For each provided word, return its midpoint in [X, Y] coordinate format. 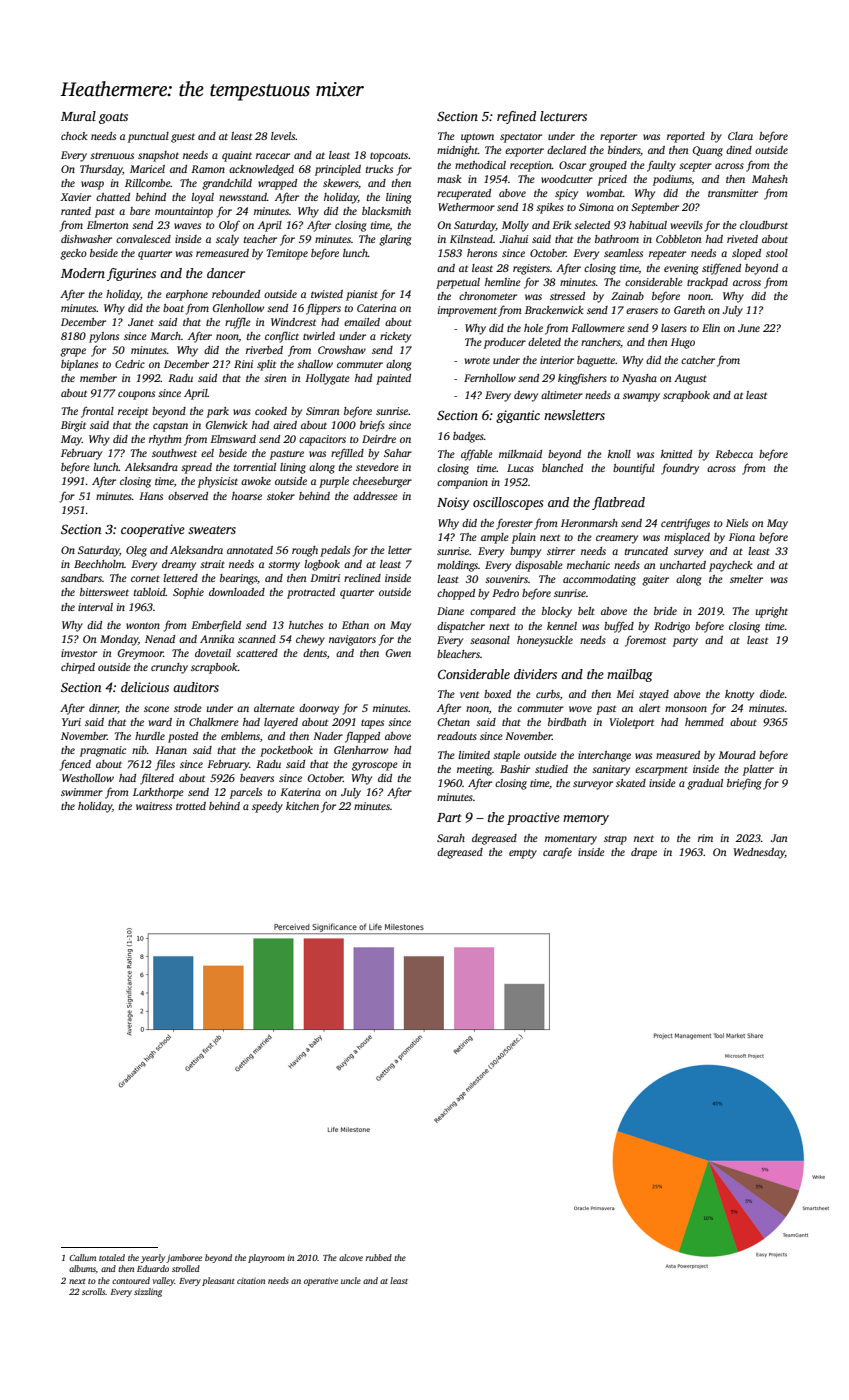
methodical [480, 165]
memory [586, 820]
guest [183, 138]
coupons [136, 395]
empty [523, 854]
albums [82, 1268]
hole [533, 328]
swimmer [82, 792]
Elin [711, 328]
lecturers [563, 116]
